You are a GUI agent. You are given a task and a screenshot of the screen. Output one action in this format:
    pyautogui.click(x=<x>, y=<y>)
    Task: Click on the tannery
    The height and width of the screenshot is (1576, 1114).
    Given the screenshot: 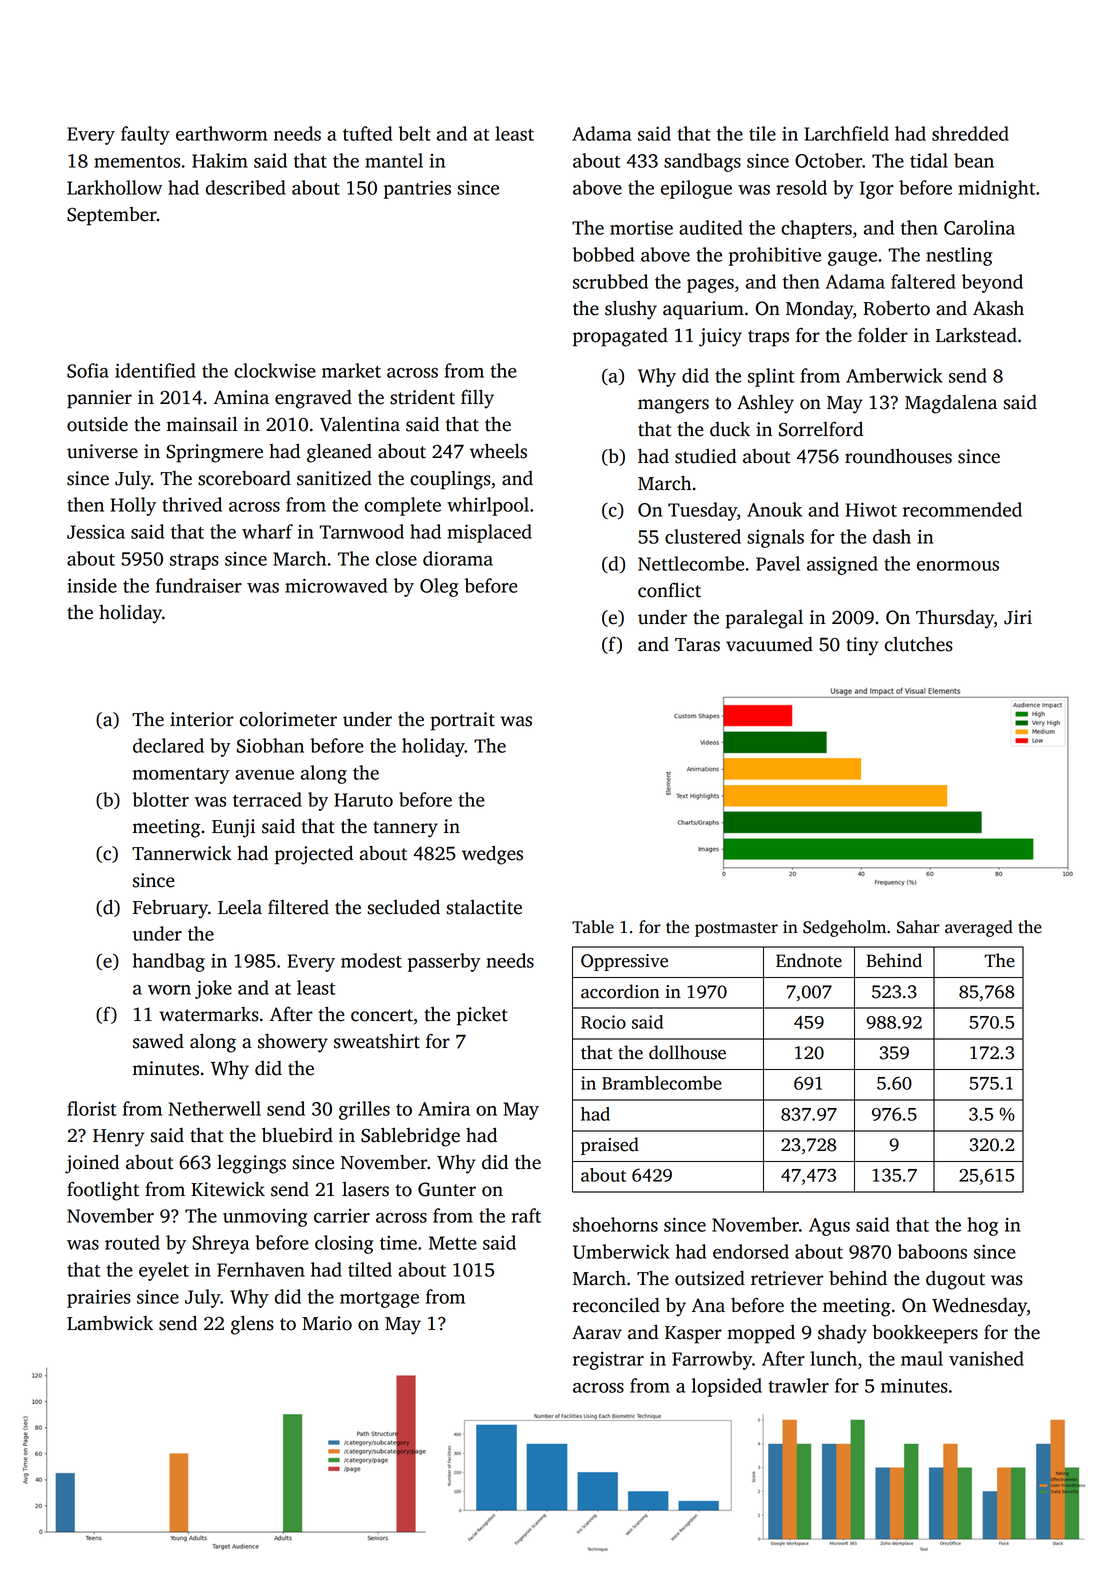 What is the action you would take?
    pyautogui.click(x=405, y=829)
